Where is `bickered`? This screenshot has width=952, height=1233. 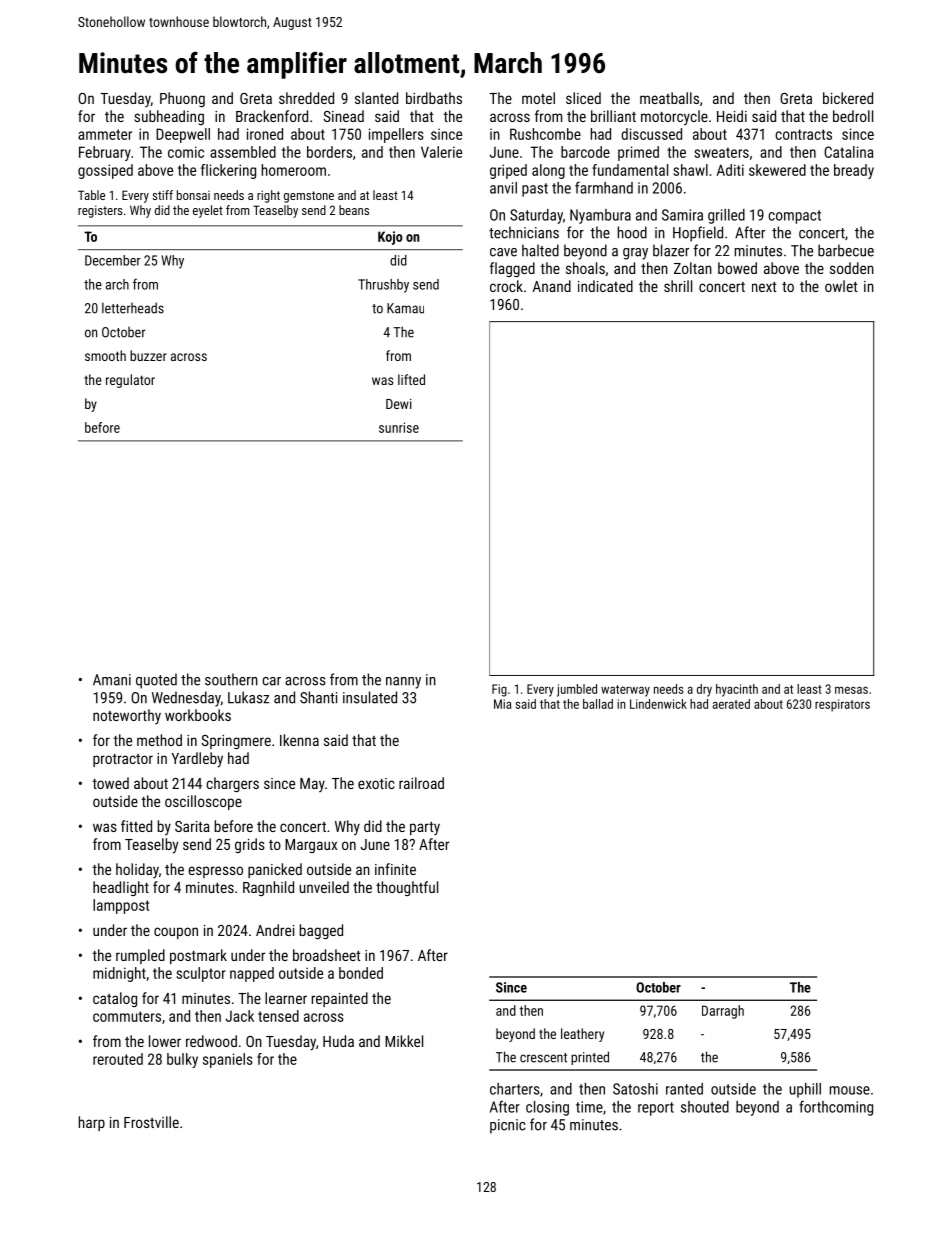
bickered is located at coordinates (848, 98).
